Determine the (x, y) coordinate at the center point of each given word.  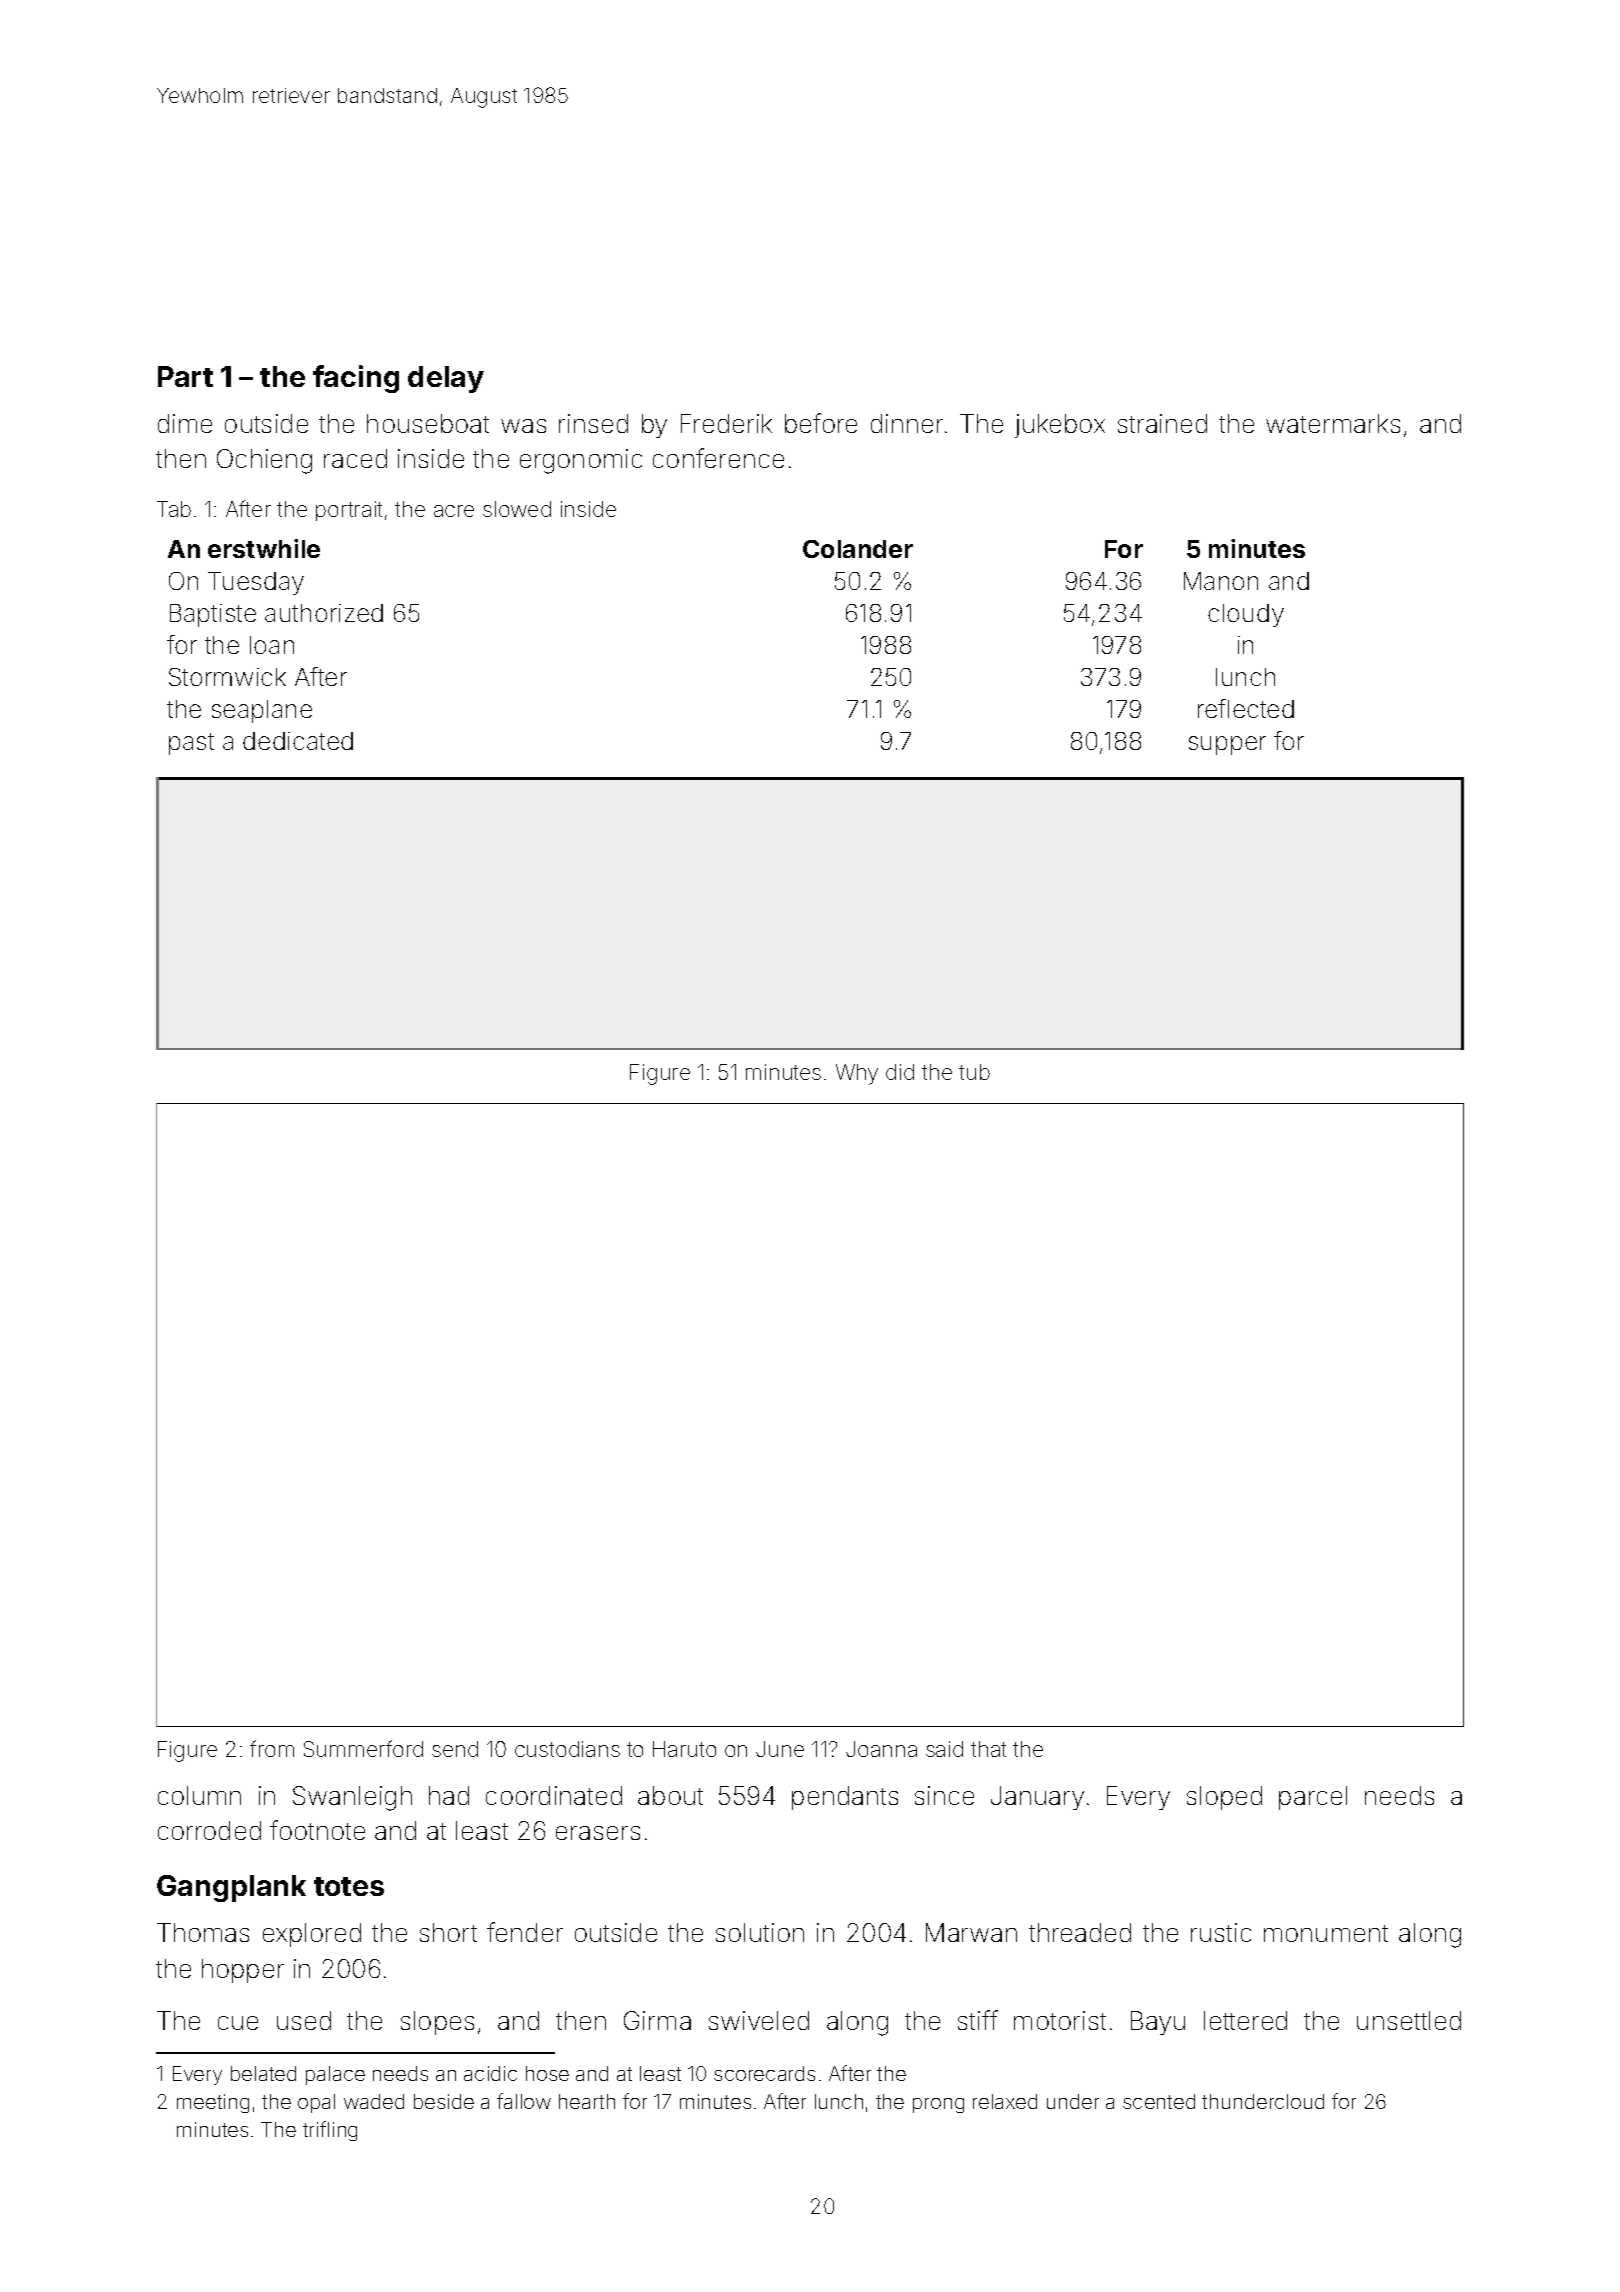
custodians (567, 1749)
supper (1227, 745)
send (455, 1749)
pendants (845, 1798)
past (191, 744)
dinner (907, 423)
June (780, 1749)
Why (857, 1074)
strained (1162, 423)
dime (185, 423)
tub (974, 1072)
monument (1326, 1933)
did (900, 1072)
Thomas (203, 1932)
